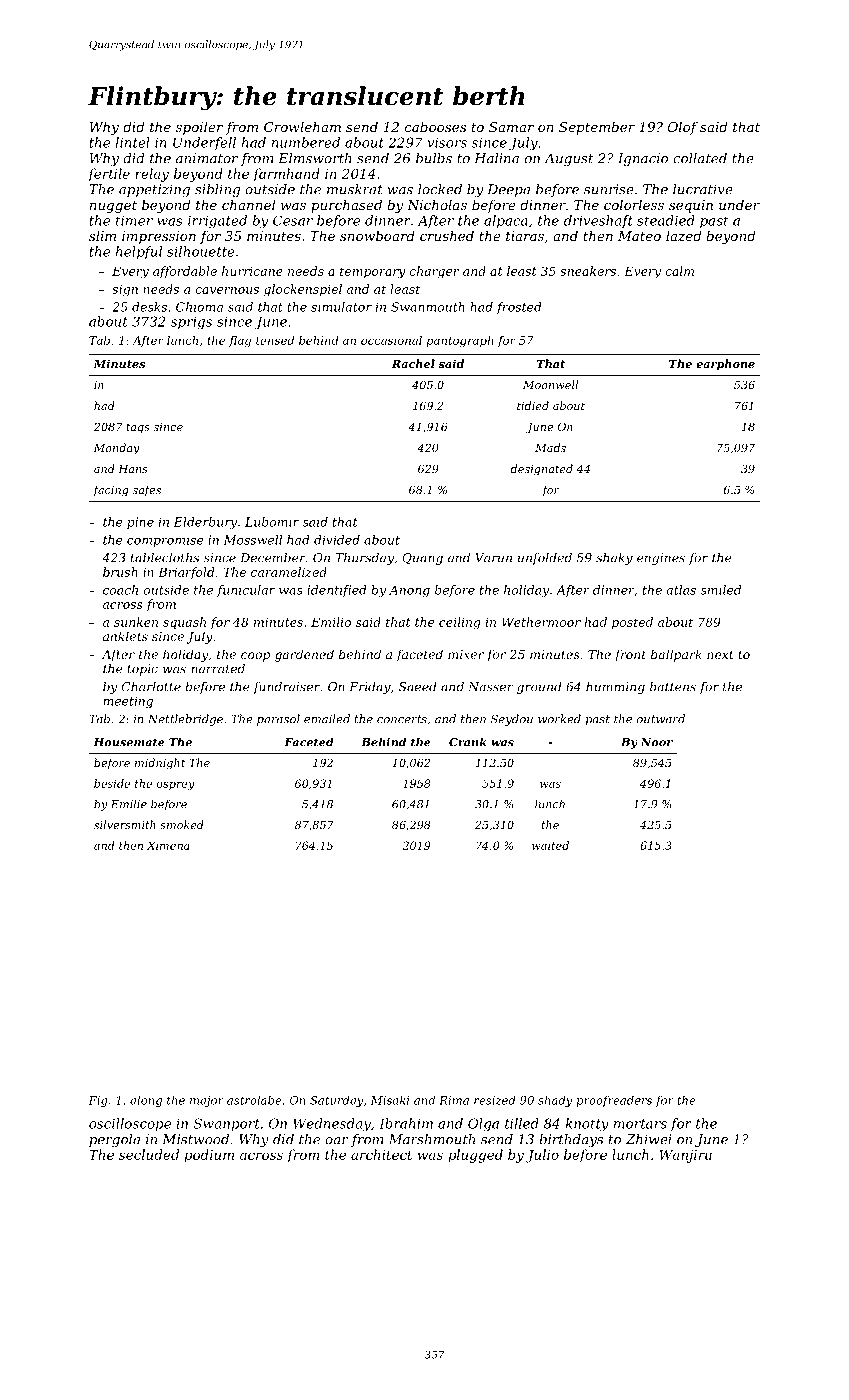 Image resolution: width=849 pixels, height=1400 pixels. What do you see at coordinates (679, 271) in the image?
I see `calm` at bounding box center [679, 271].
